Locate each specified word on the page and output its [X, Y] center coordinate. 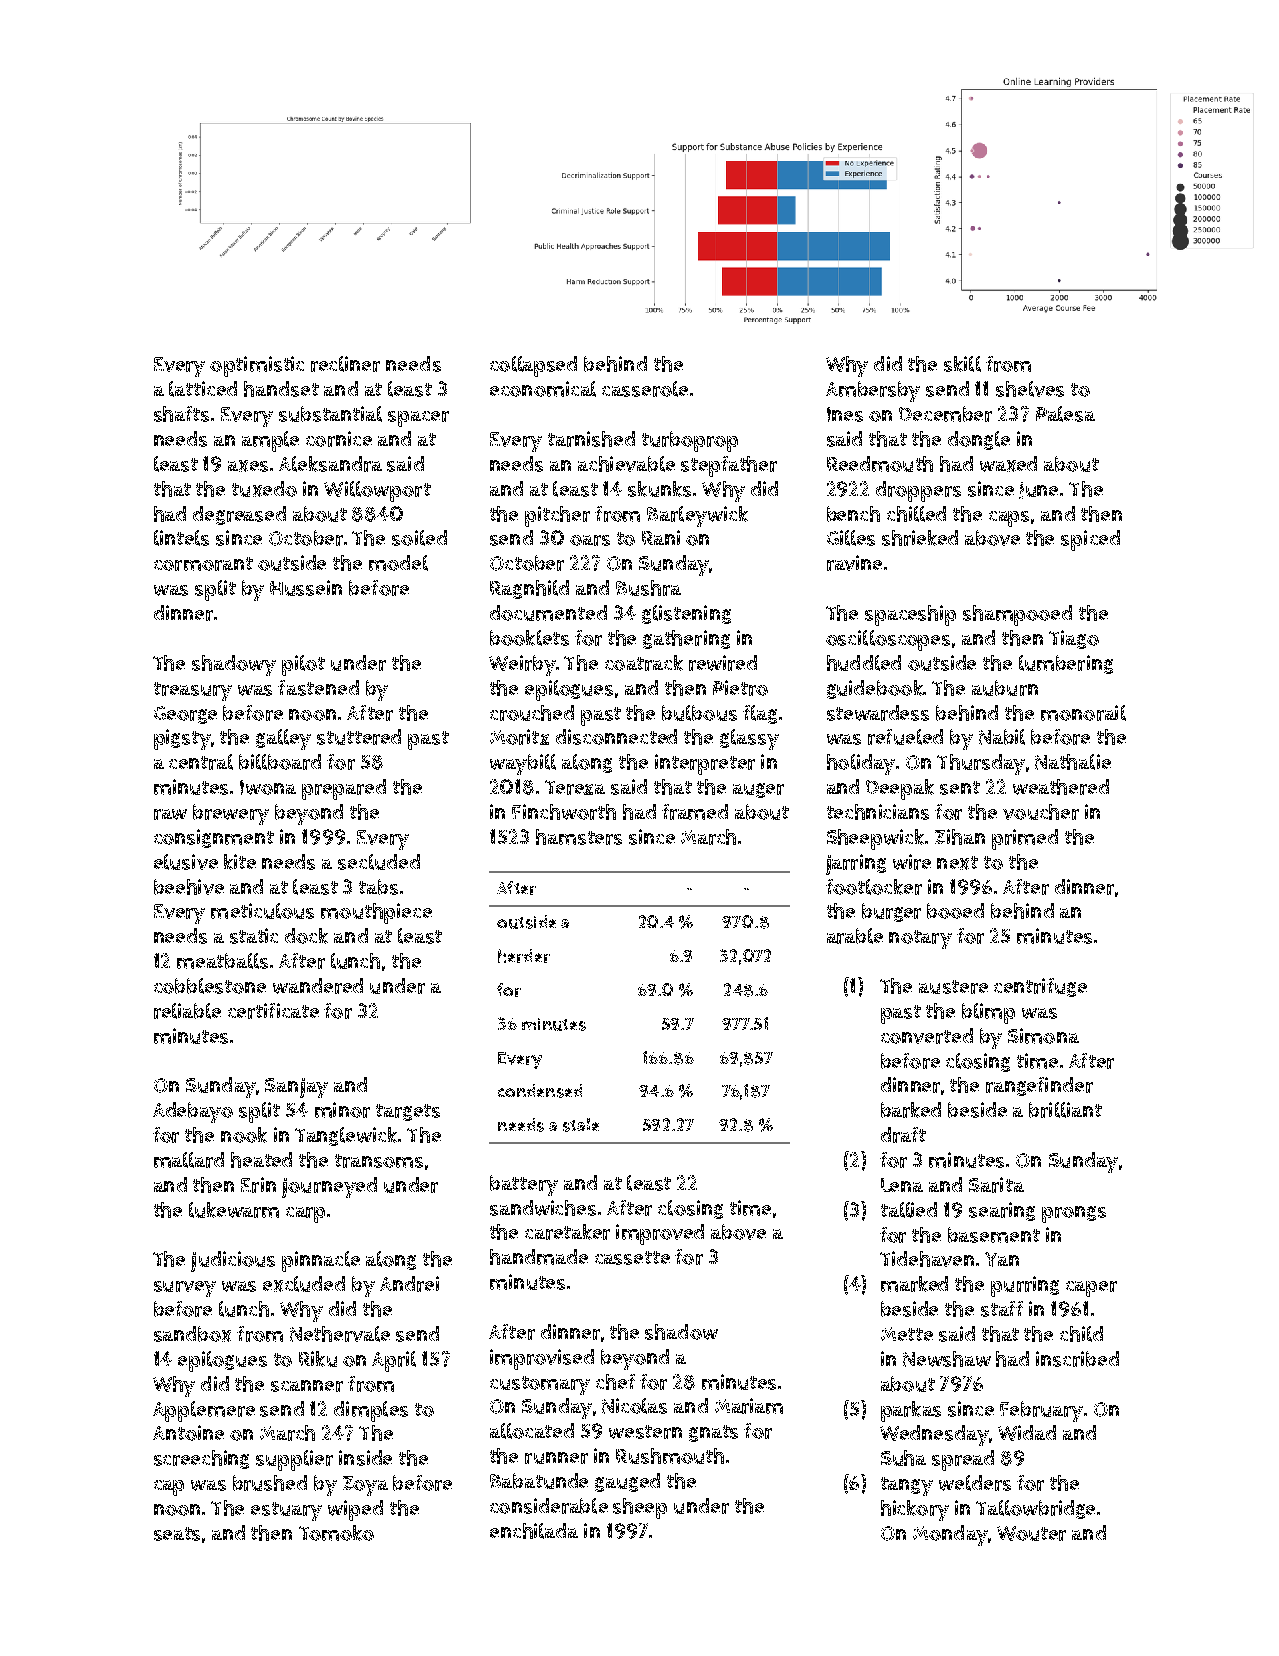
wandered [318, 986]
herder [524, 956]
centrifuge [1040, 987]
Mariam [749, 1406]
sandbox [192, 1334]
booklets [529, 638]
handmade [539, 1257]
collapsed [533, 366]
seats [177, 1534]
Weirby [522, 665]
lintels [181, 538]
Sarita [996, 1185]
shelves [1030, 389]
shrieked [920, 538]
